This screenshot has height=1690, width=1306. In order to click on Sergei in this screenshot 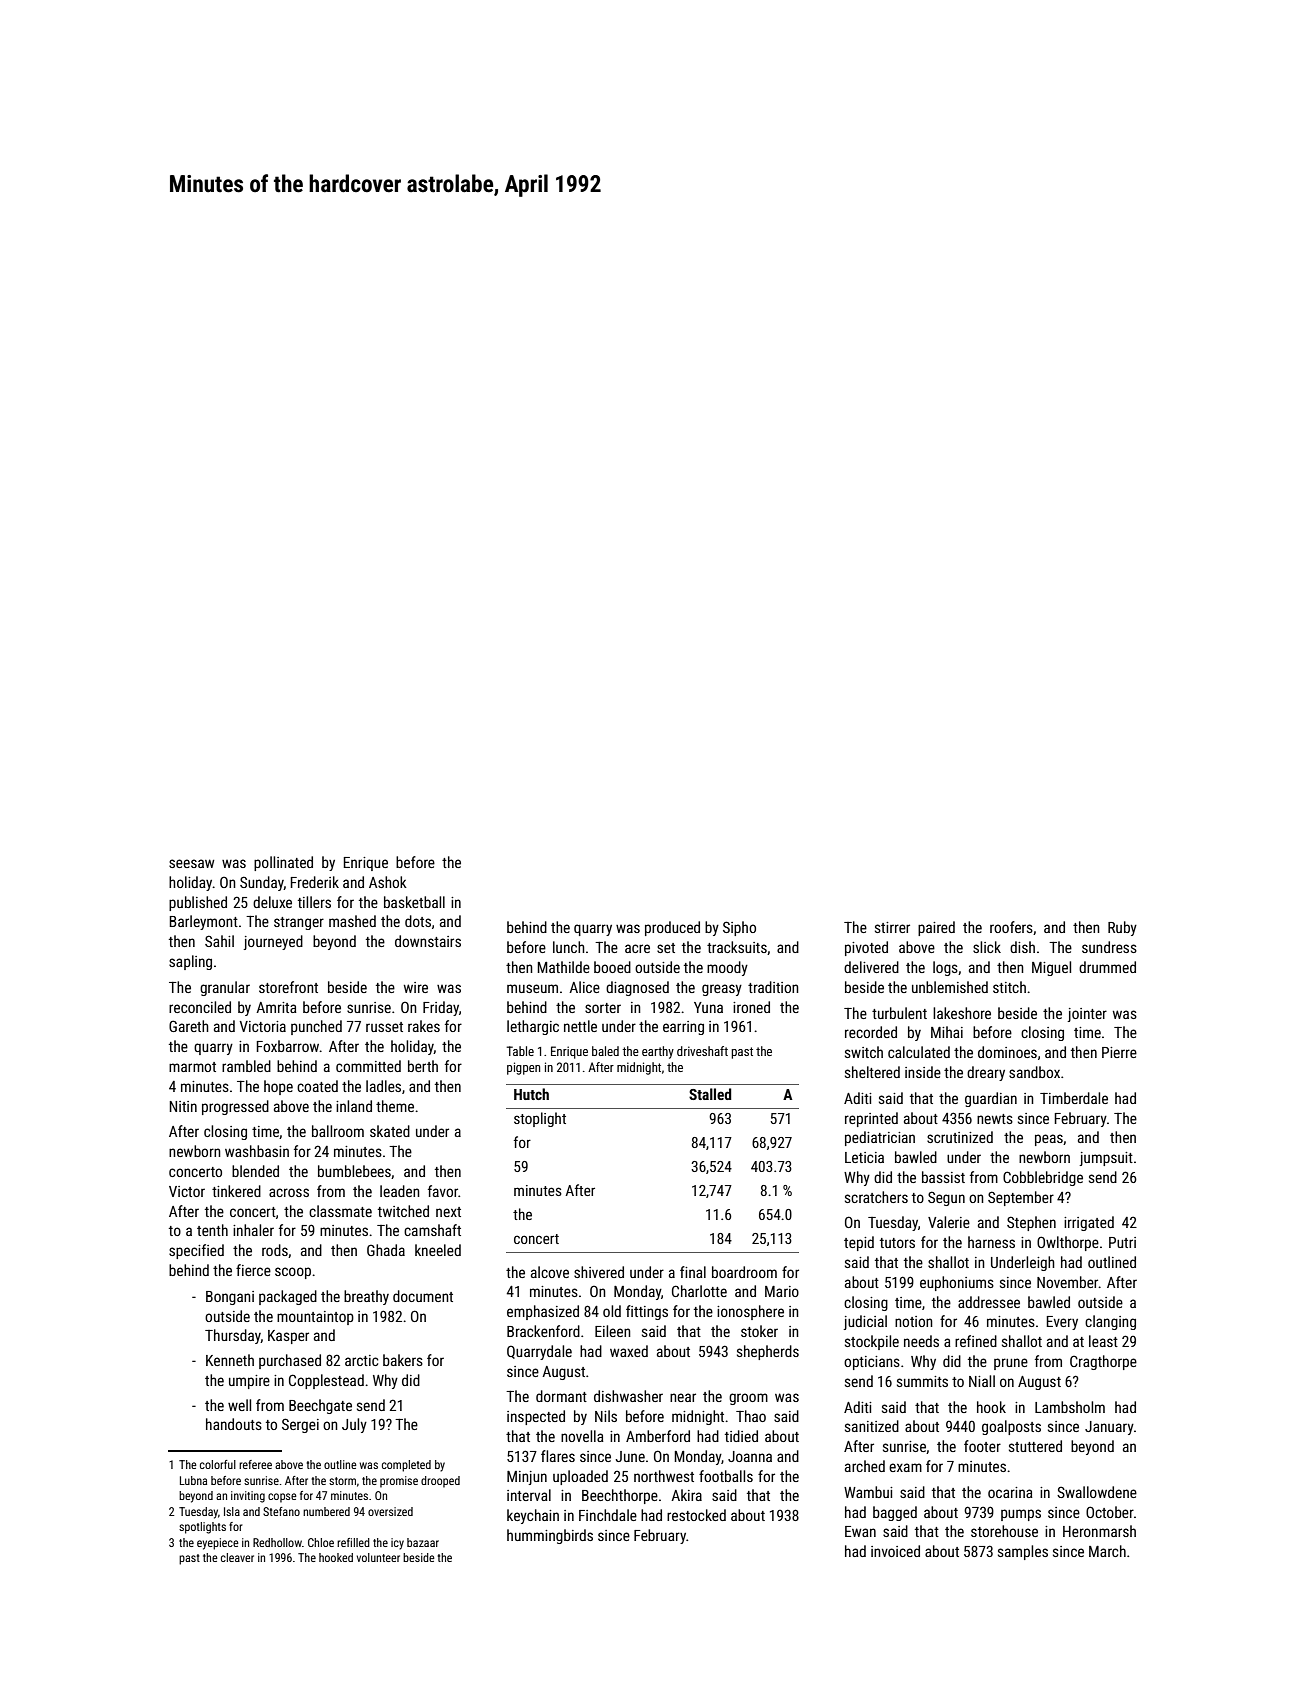, I will do `click(300, 1425)`.
